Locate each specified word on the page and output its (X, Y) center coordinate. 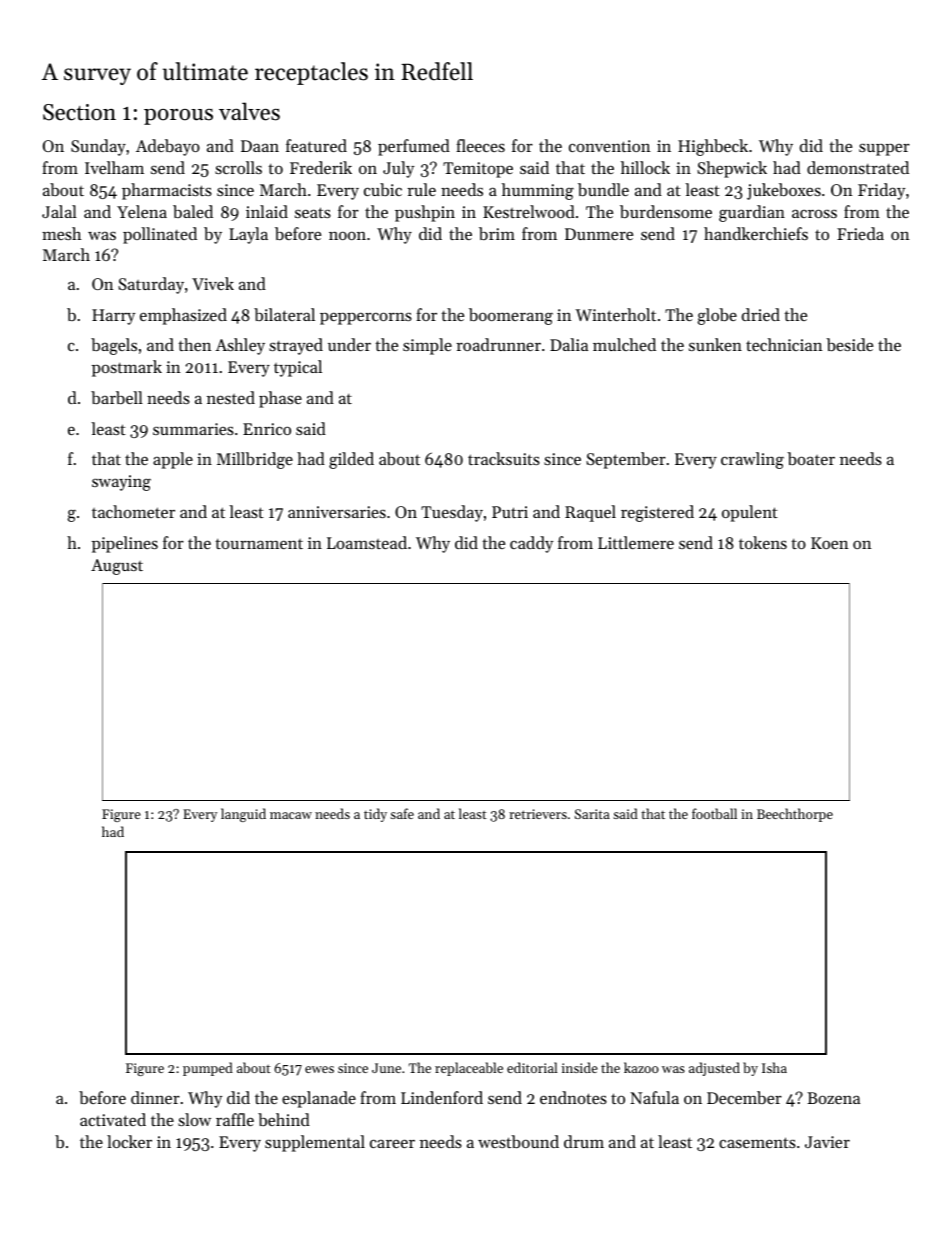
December (744, 1097)
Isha (774, 1067)
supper (884, 149)
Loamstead (367, 542)
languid (243, 815)
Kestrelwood (529, 211)
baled (193, 211)
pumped (208, 1069)
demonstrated (858, 167)
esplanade (319, 1099)
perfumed (414, 147)
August (117, 567)
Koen (829, 543)
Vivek (213, 283)
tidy (375, 815)
